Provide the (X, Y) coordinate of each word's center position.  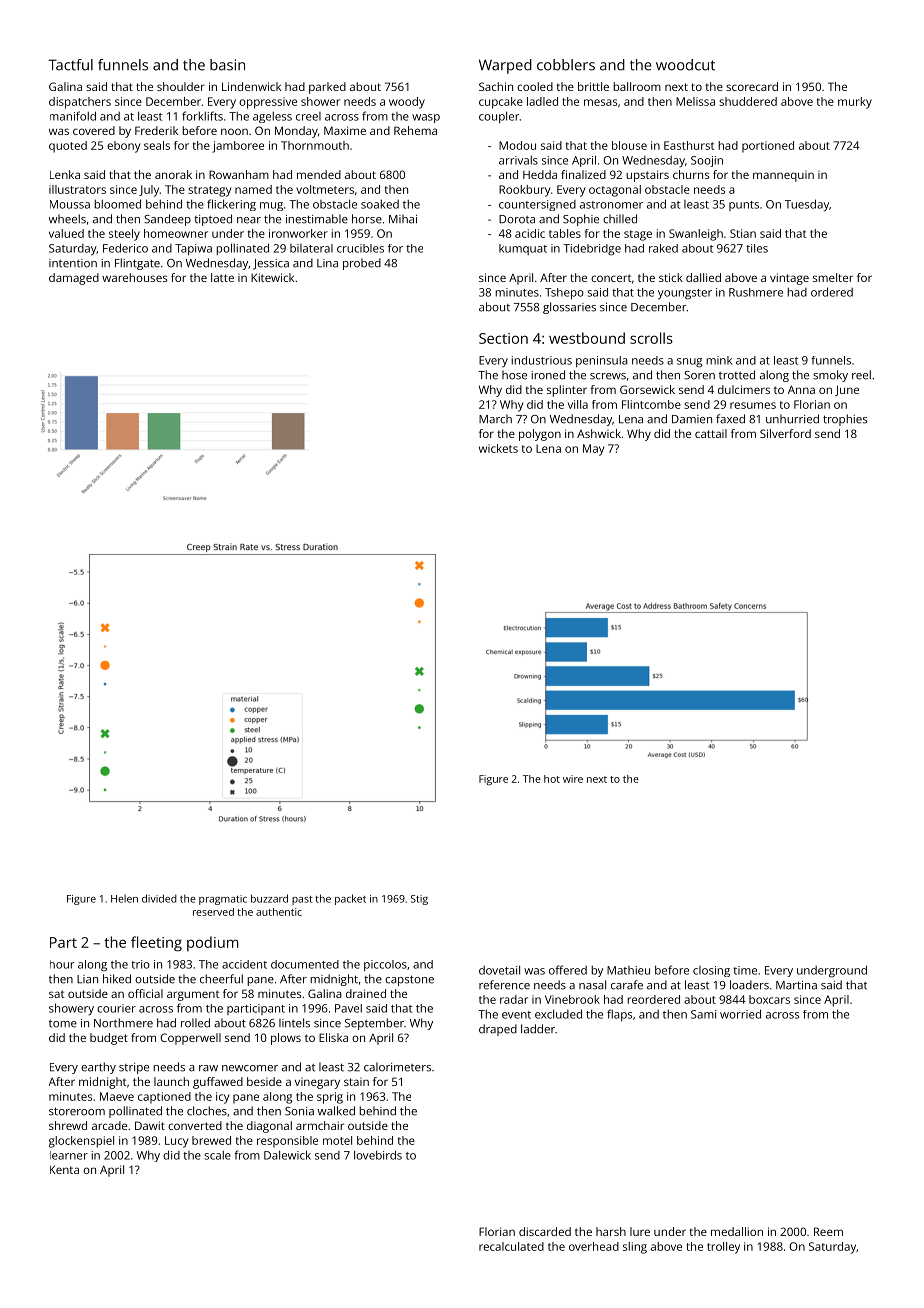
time (745, 970)
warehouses (134, 277)
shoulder (181, 86)
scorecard (752, 86)
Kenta (64, 1169)
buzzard (269, 898)
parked (327, 88)
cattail (711, 433)
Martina (796, 985)
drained (366, 993)
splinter (567, 391)
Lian (87, 979)
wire (573, 779)
